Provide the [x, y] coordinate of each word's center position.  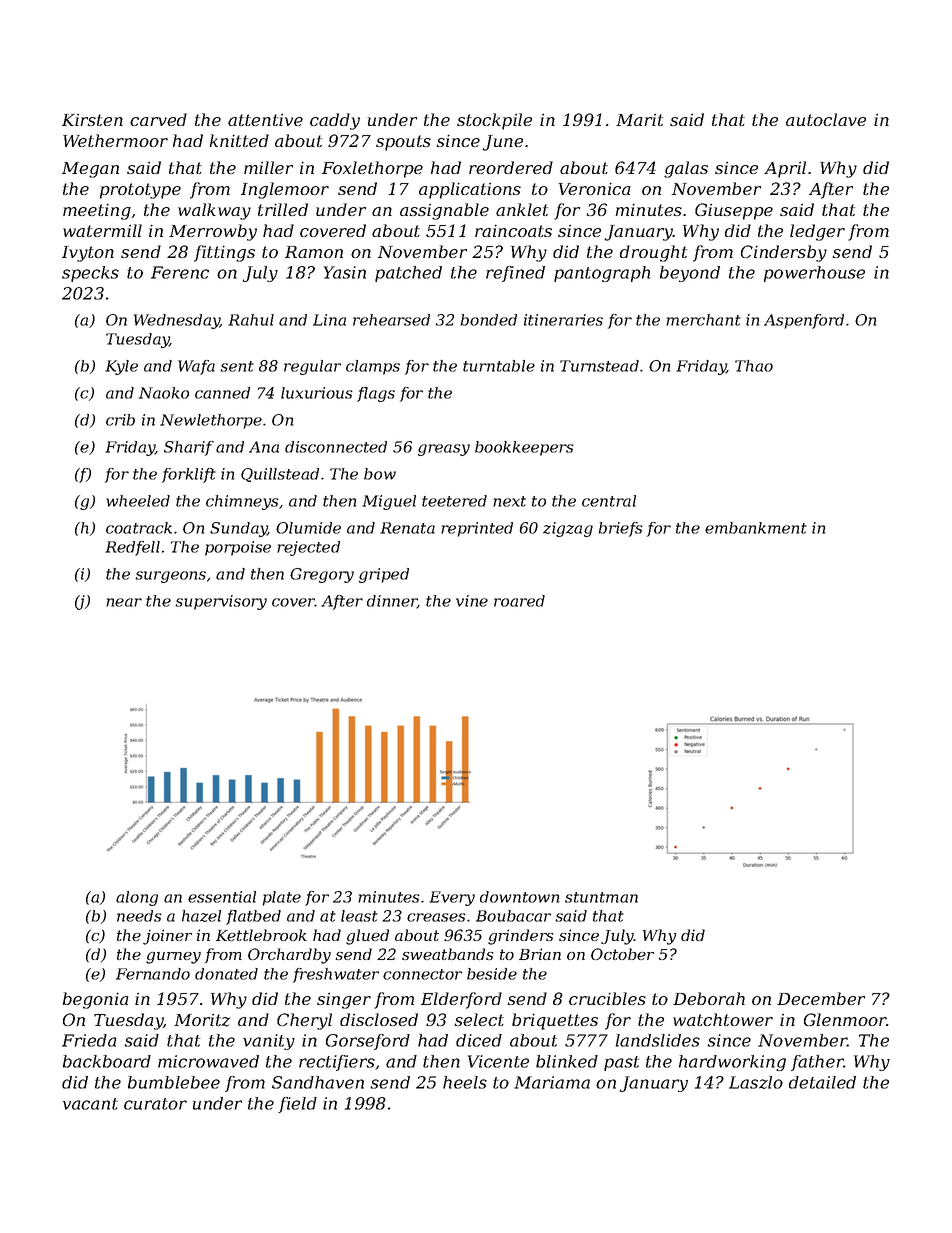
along [137, 898]
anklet [522, 209]
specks [90, 274]
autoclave [826, 119]
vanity [269, 1042]
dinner [392, 602]
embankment [756, 528]
